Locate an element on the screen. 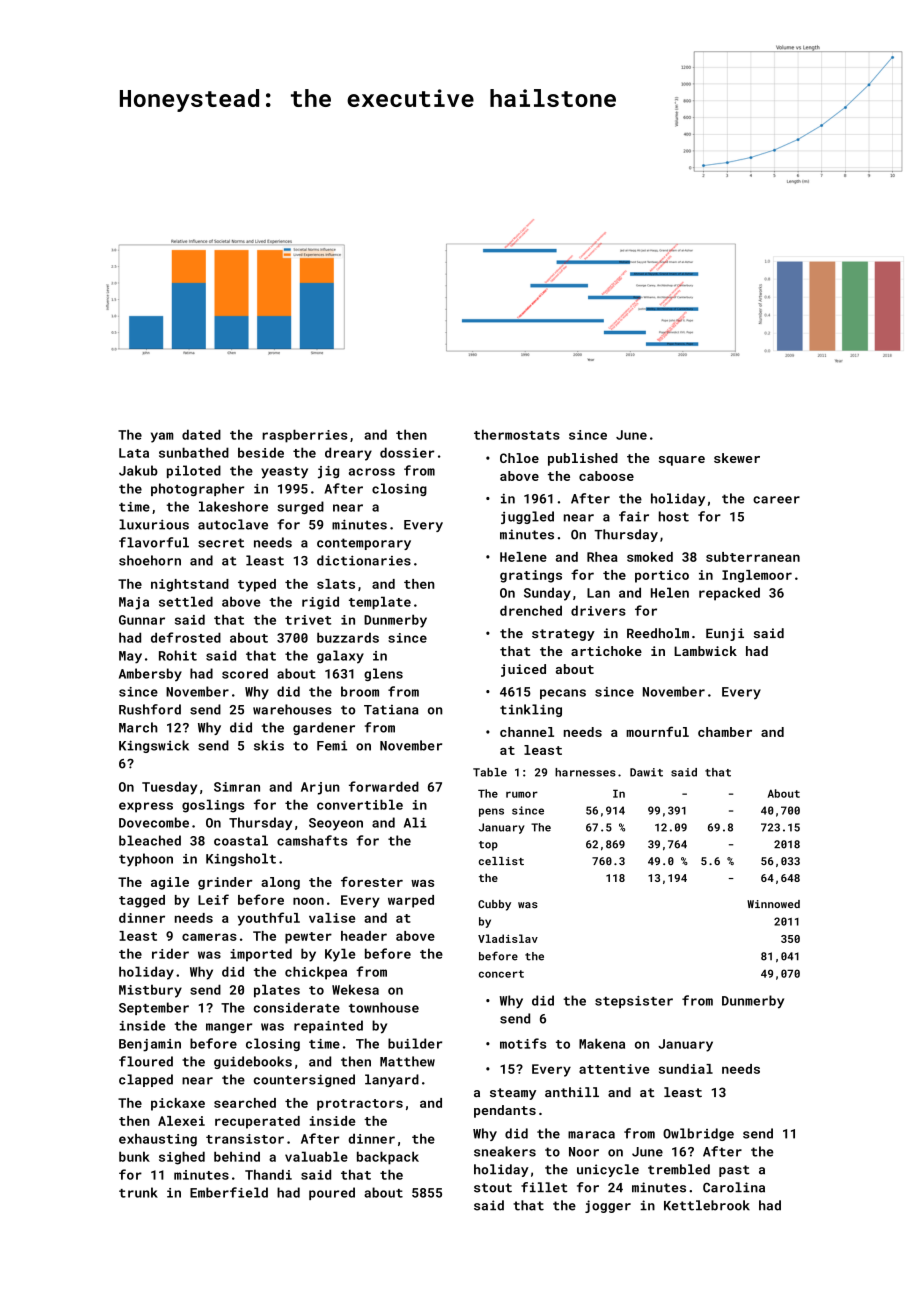 This screenshot has width=924, height=1308. artichoke is located at coordinates (606, 651).
